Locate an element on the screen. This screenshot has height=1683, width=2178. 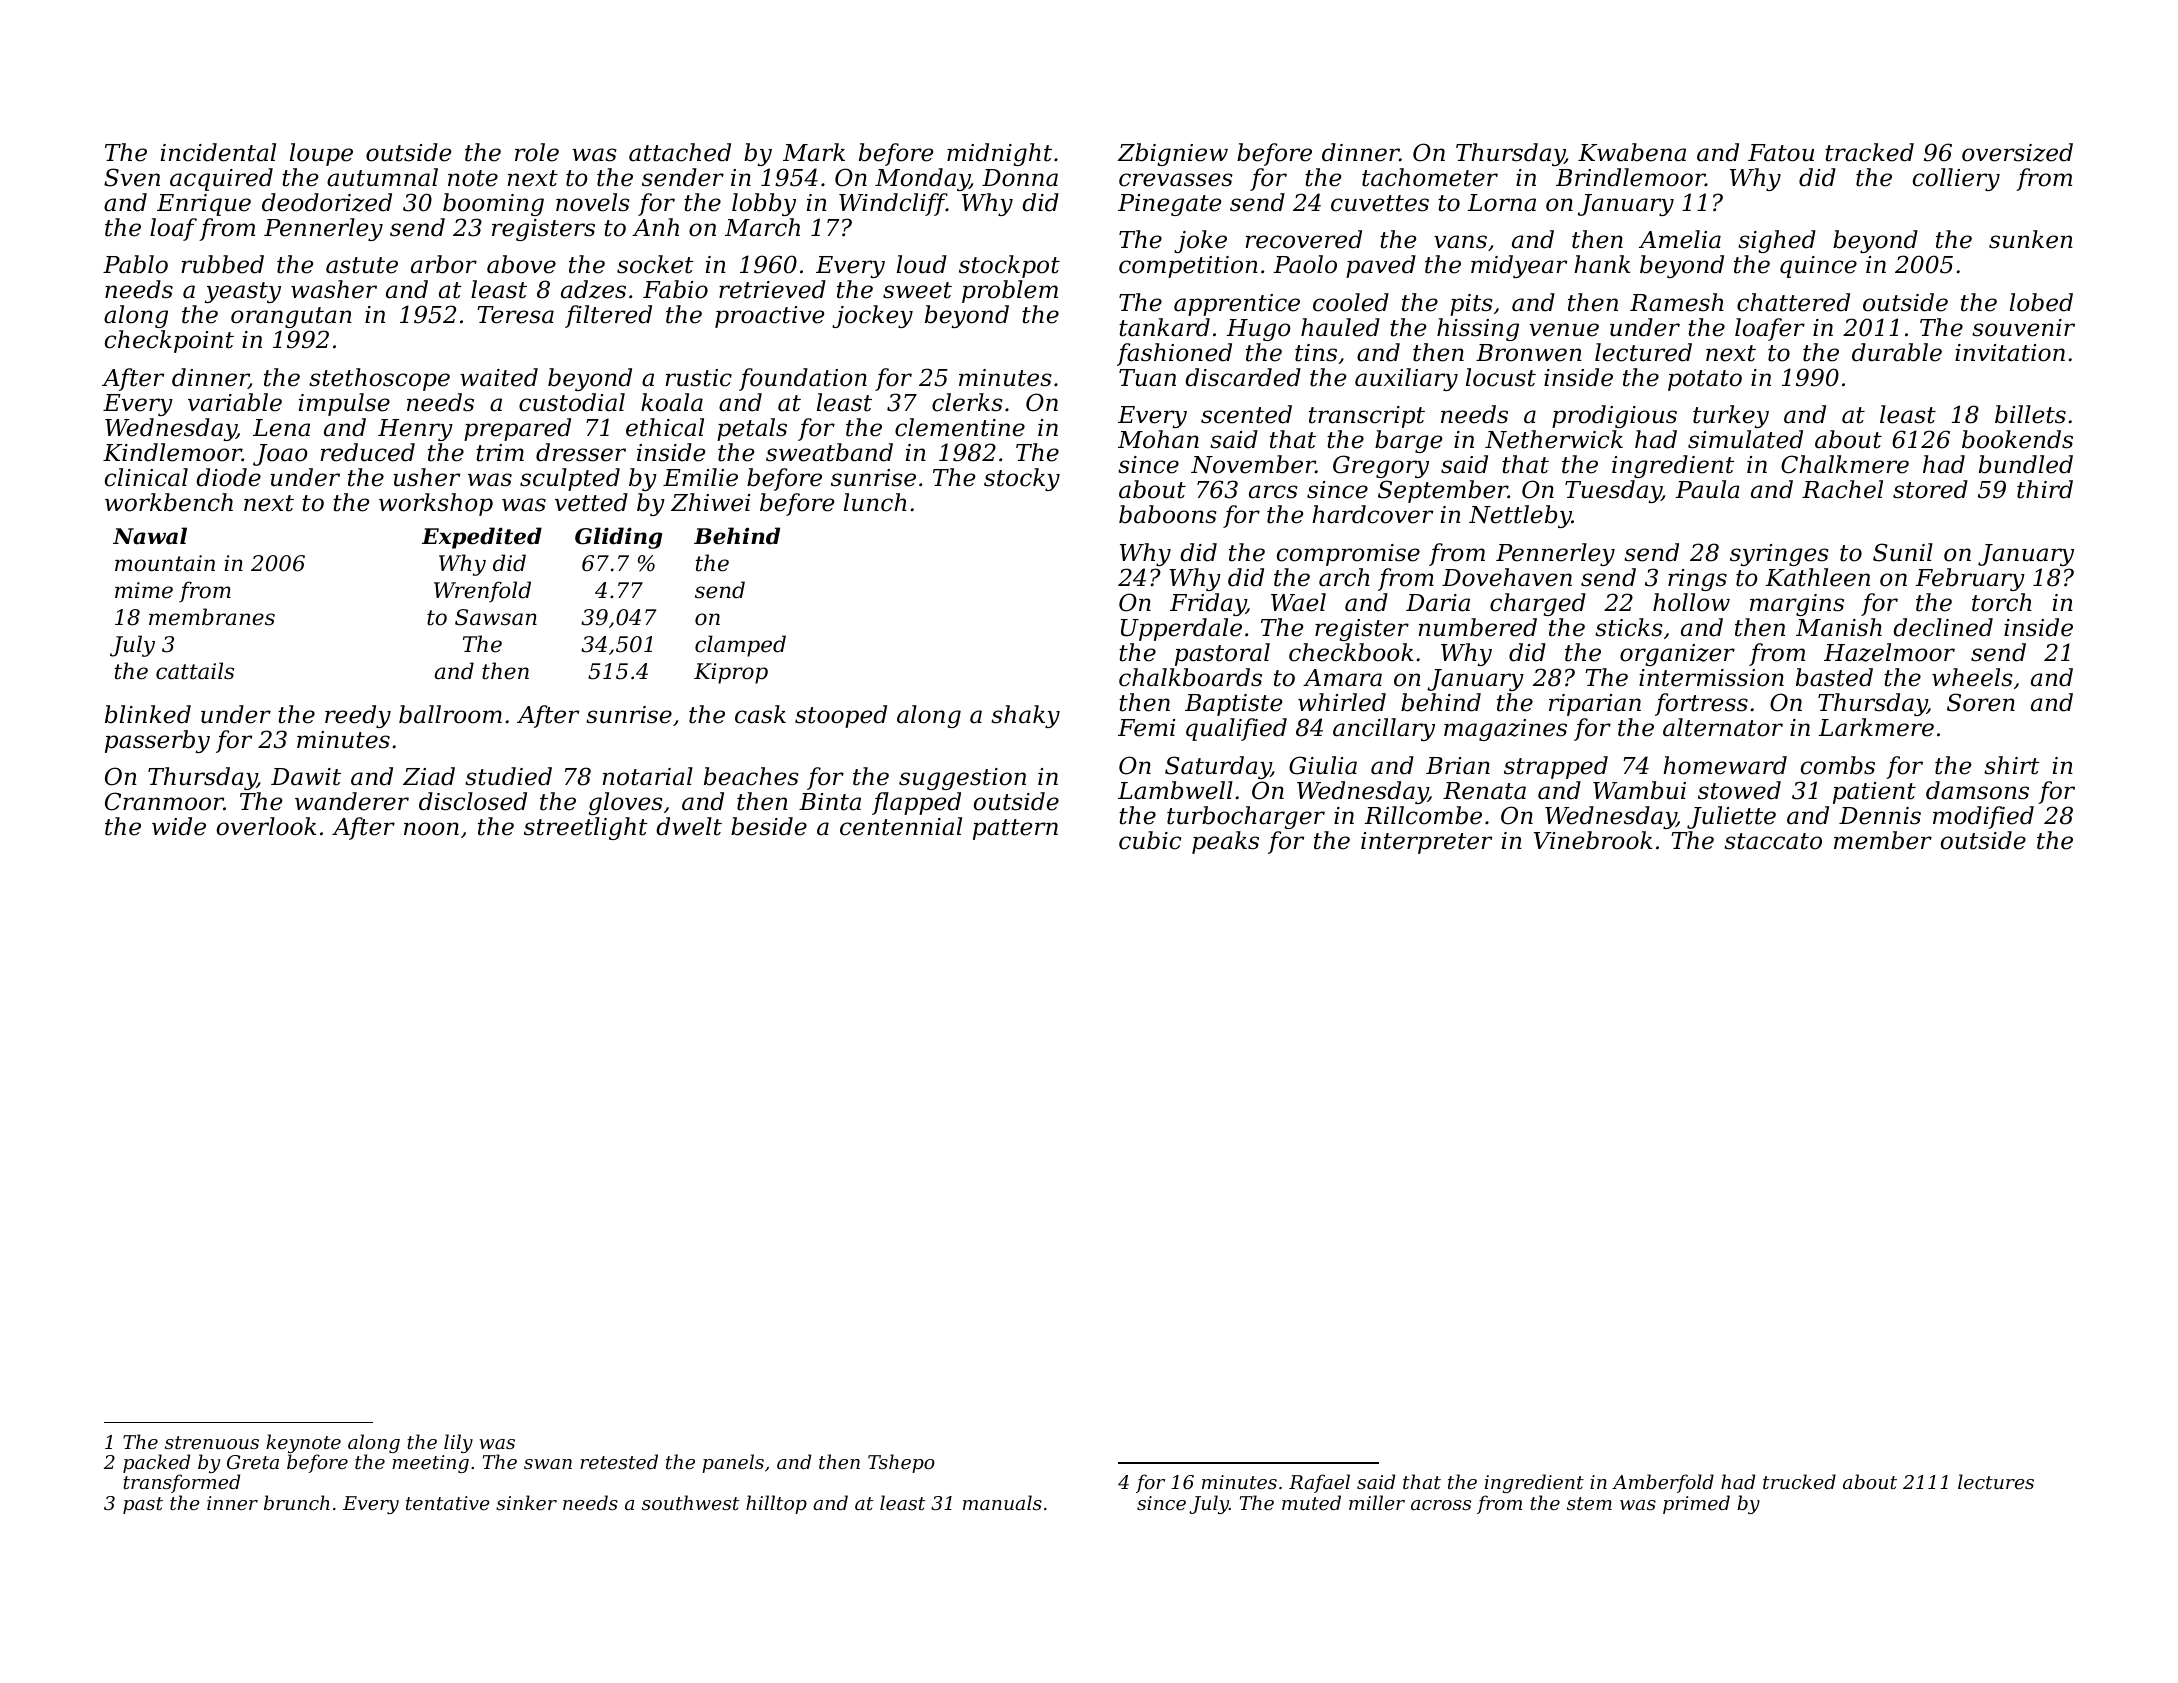
Vinebrook is located at coordinates (1593, 840).
